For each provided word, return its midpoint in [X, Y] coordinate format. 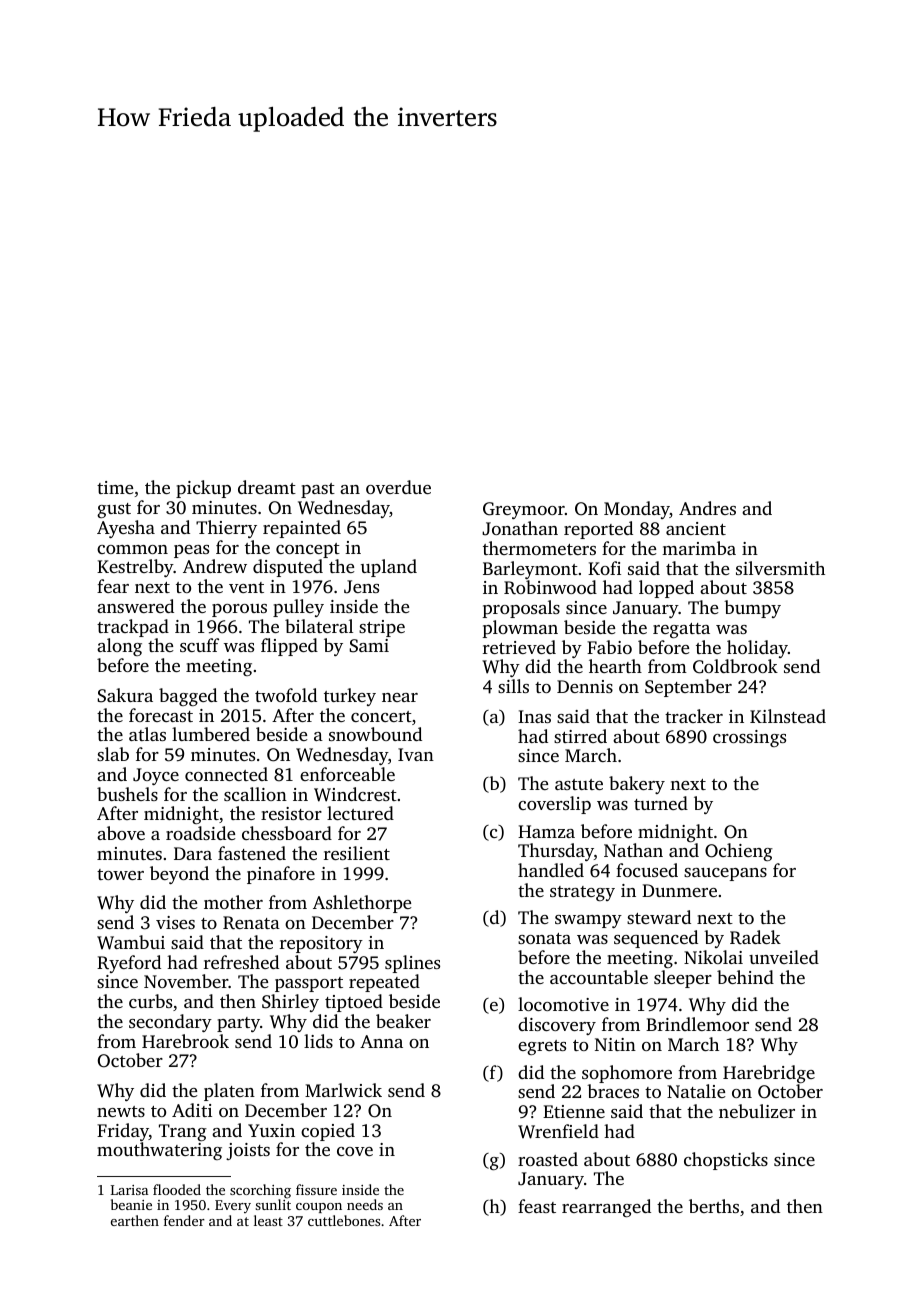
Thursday [556, 852]
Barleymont [530, 570]
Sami [369, 646]
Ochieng [739, 852]
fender [184, 1220]
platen [229, 1092]
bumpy [752, 609]
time [115, 487]
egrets [542, 1047]
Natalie [696, 1091]
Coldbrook [735, 666]
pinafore [281, 875]
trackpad [133, 628]
